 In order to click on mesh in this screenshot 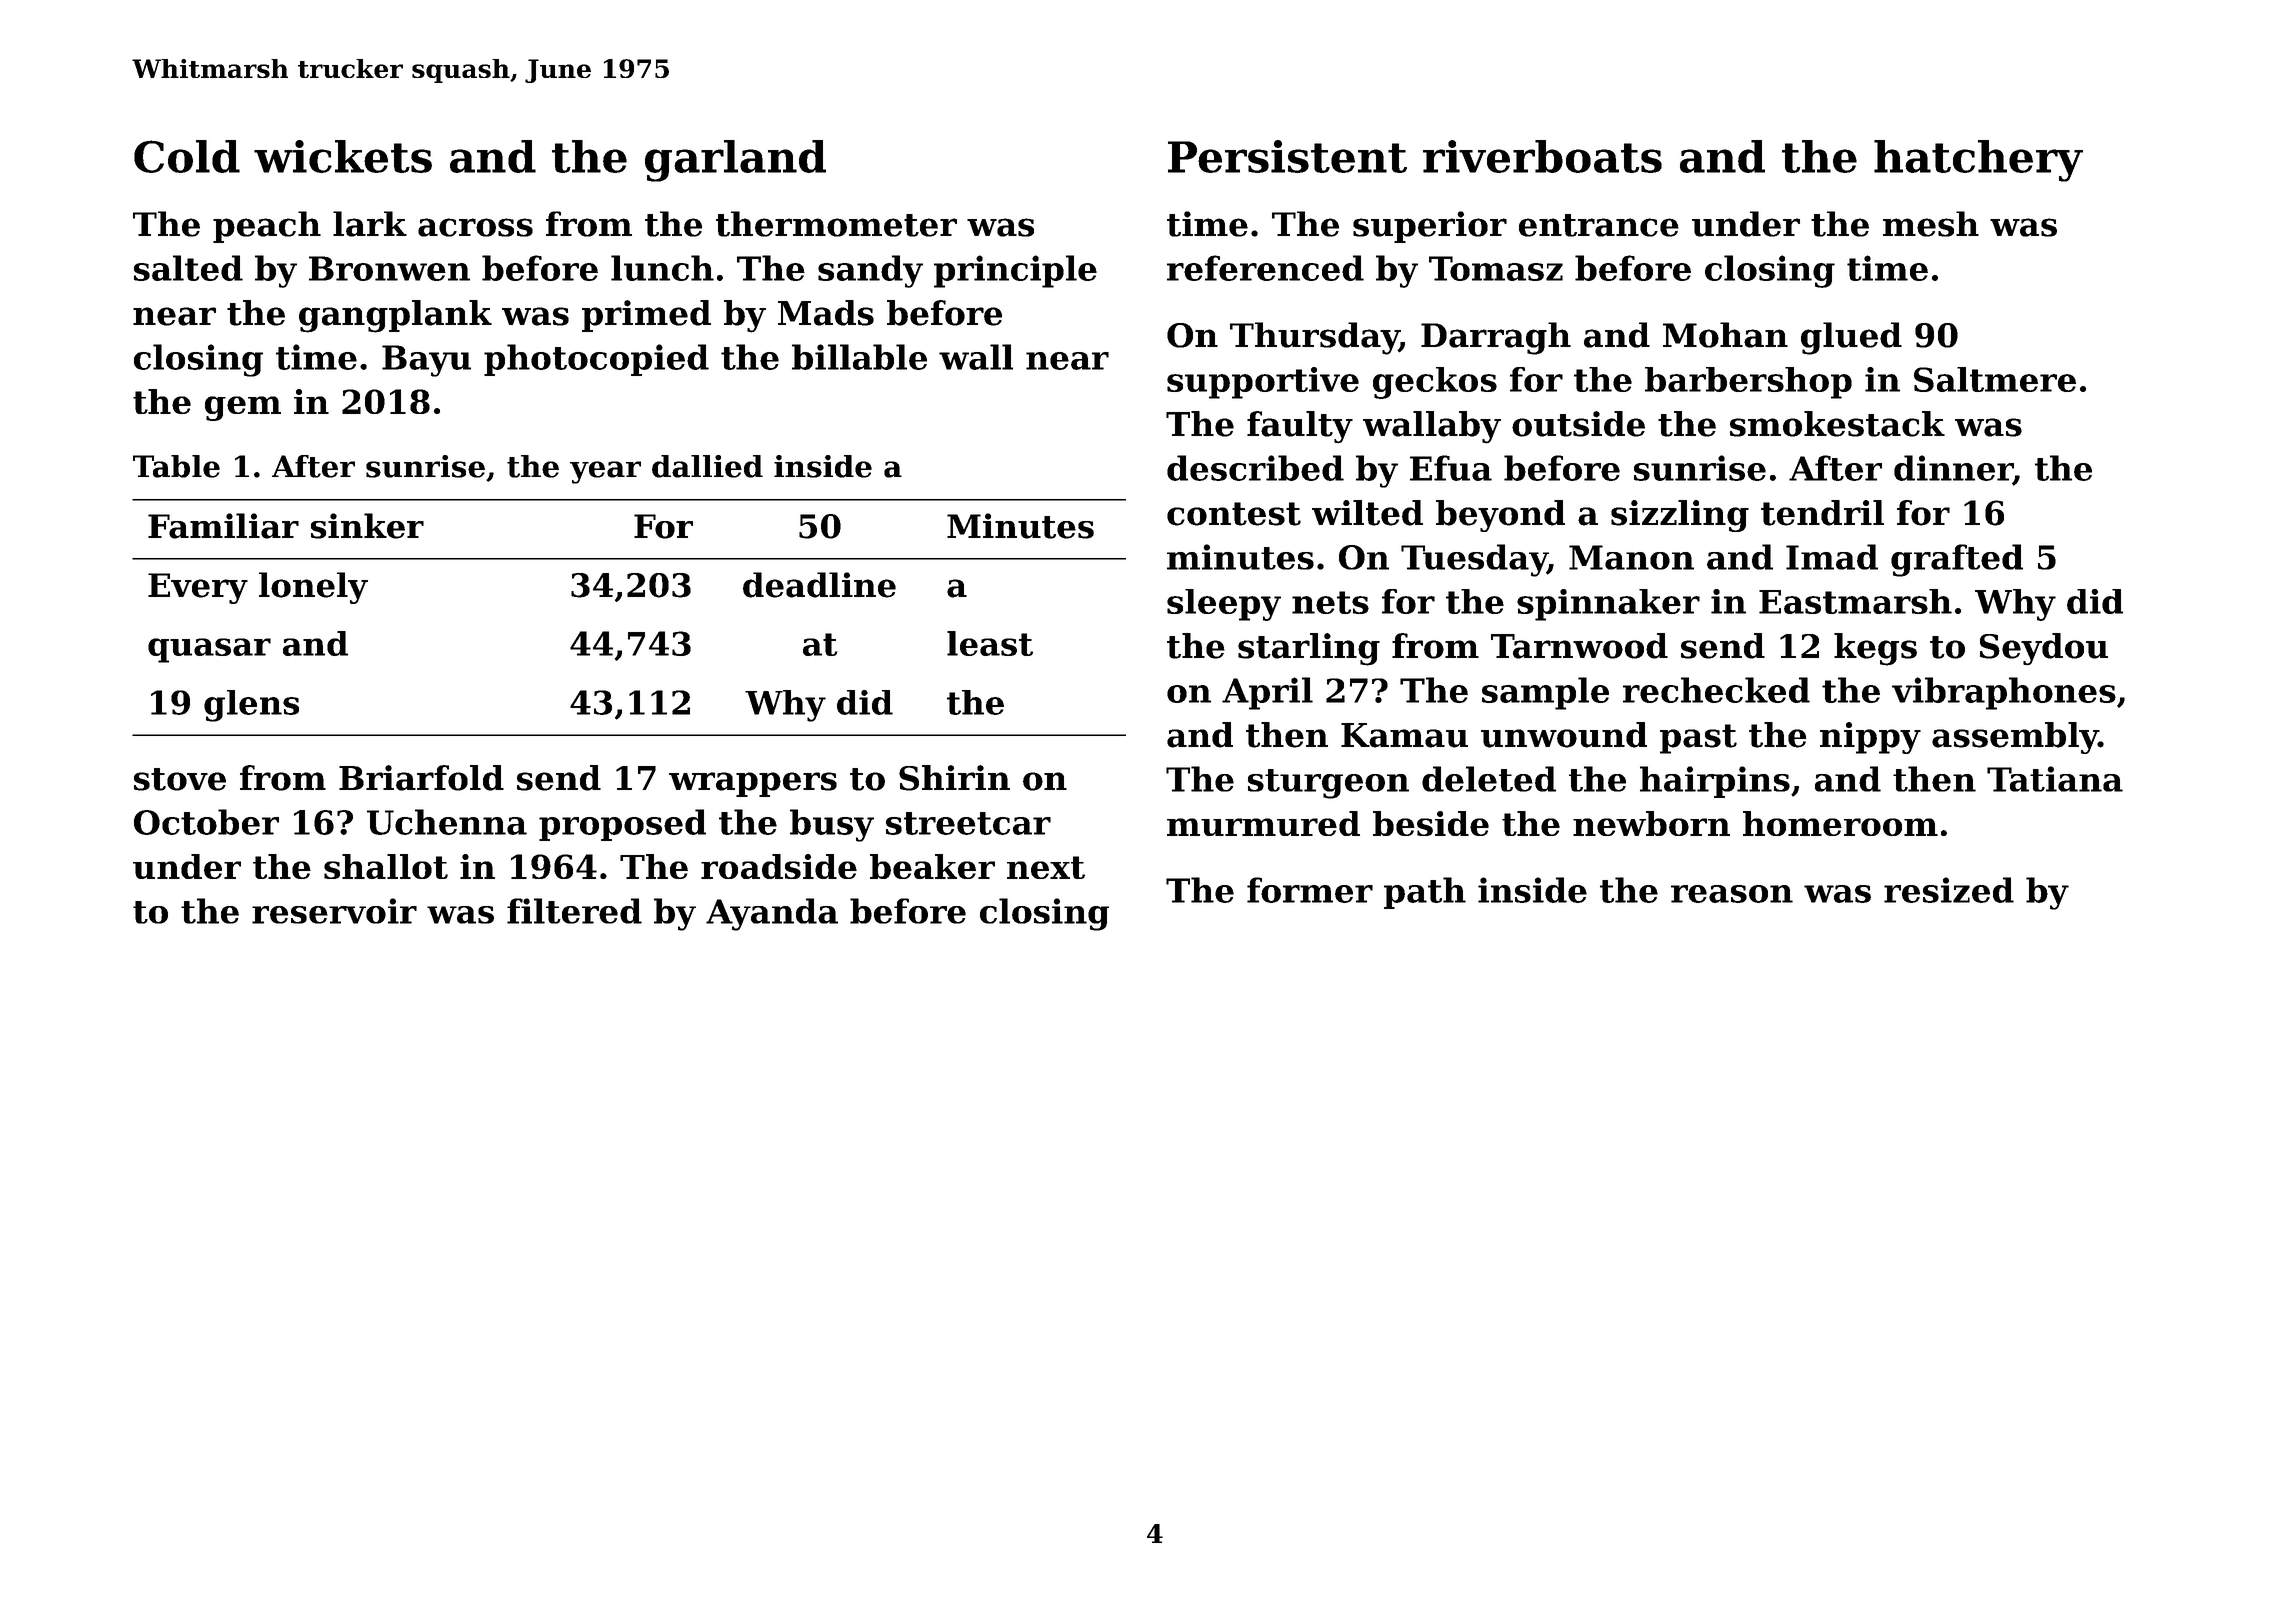, I will do `click(1931, 224)`.
